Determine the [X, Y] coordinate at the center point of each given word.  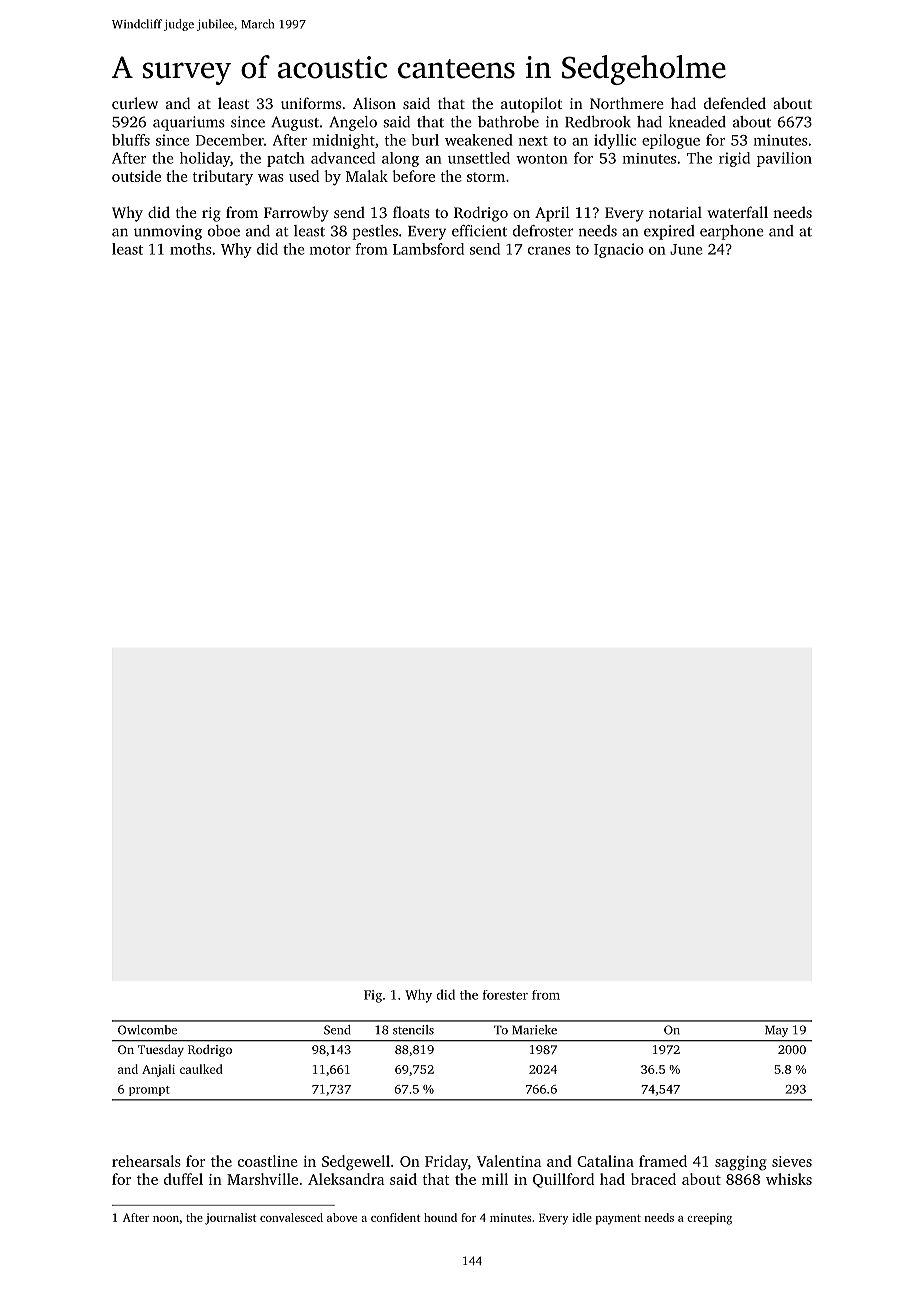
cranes [549, 251]
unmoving [168, 232]
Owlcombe [147, 1030]
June [686, 249]
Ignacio [619, 250]
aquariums [189, 123]
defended [735, 103]
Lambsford [428, 249]
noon [166, 1219]
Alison [374, 103]
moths [191, 249]
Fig [373, 996]
